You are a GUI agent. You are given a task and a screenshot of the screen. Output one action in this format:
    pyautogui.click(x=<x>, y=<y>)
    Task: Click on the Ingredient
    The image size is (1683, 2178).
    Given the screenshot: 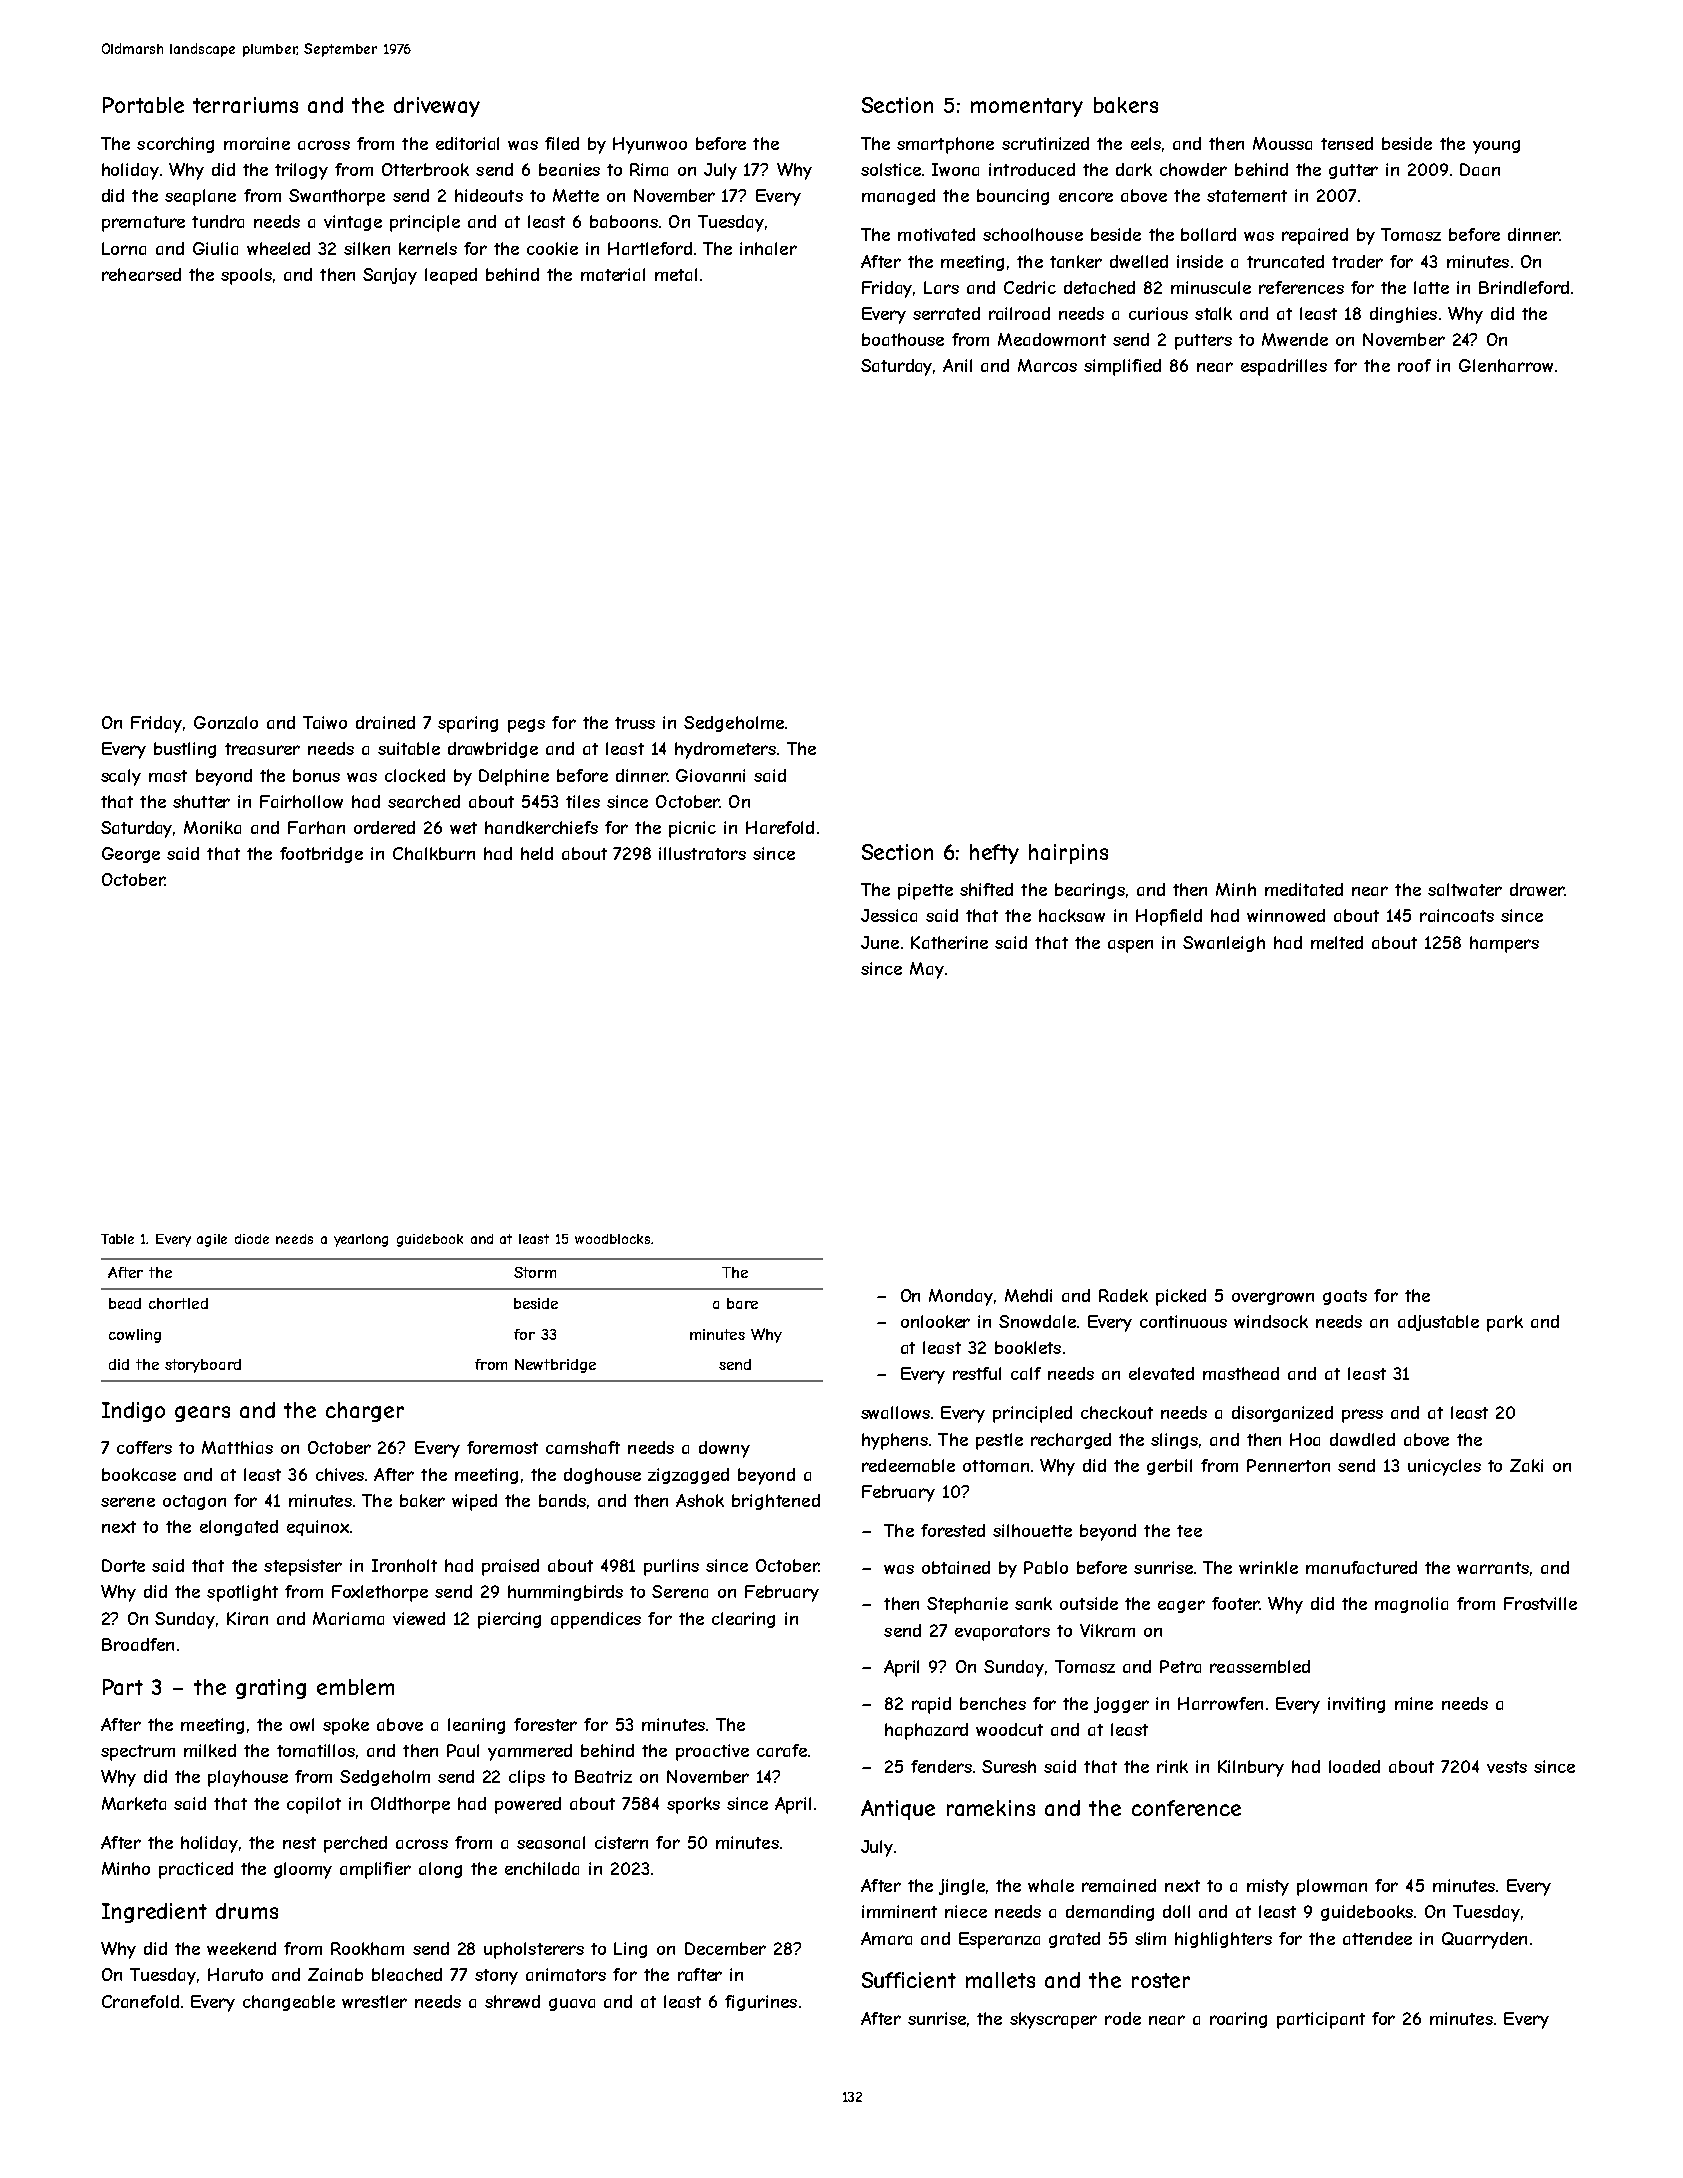 What is the action you would take?
    pyautogui.click(x=154, y=1913)
